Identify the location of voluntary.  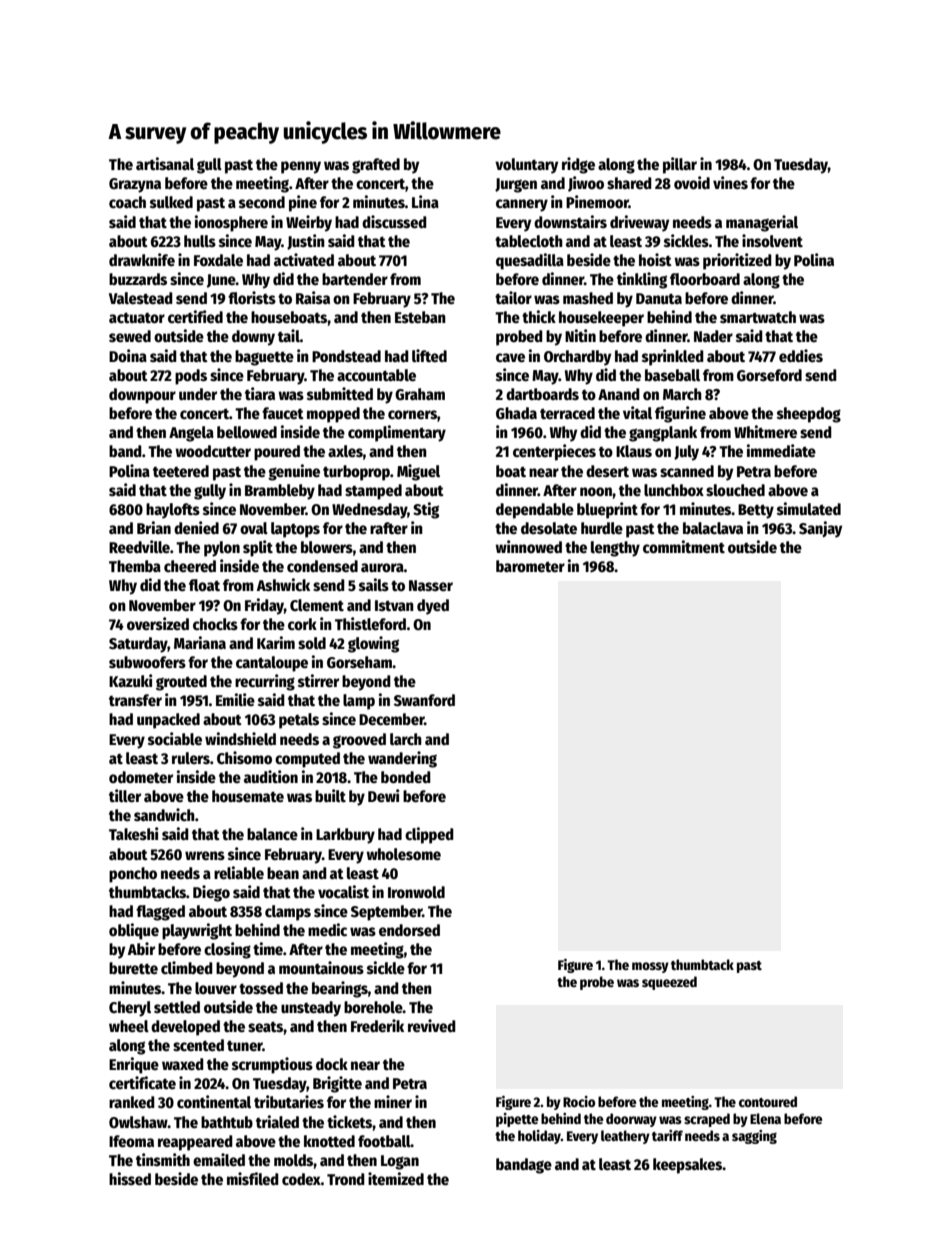
(526, 166).
